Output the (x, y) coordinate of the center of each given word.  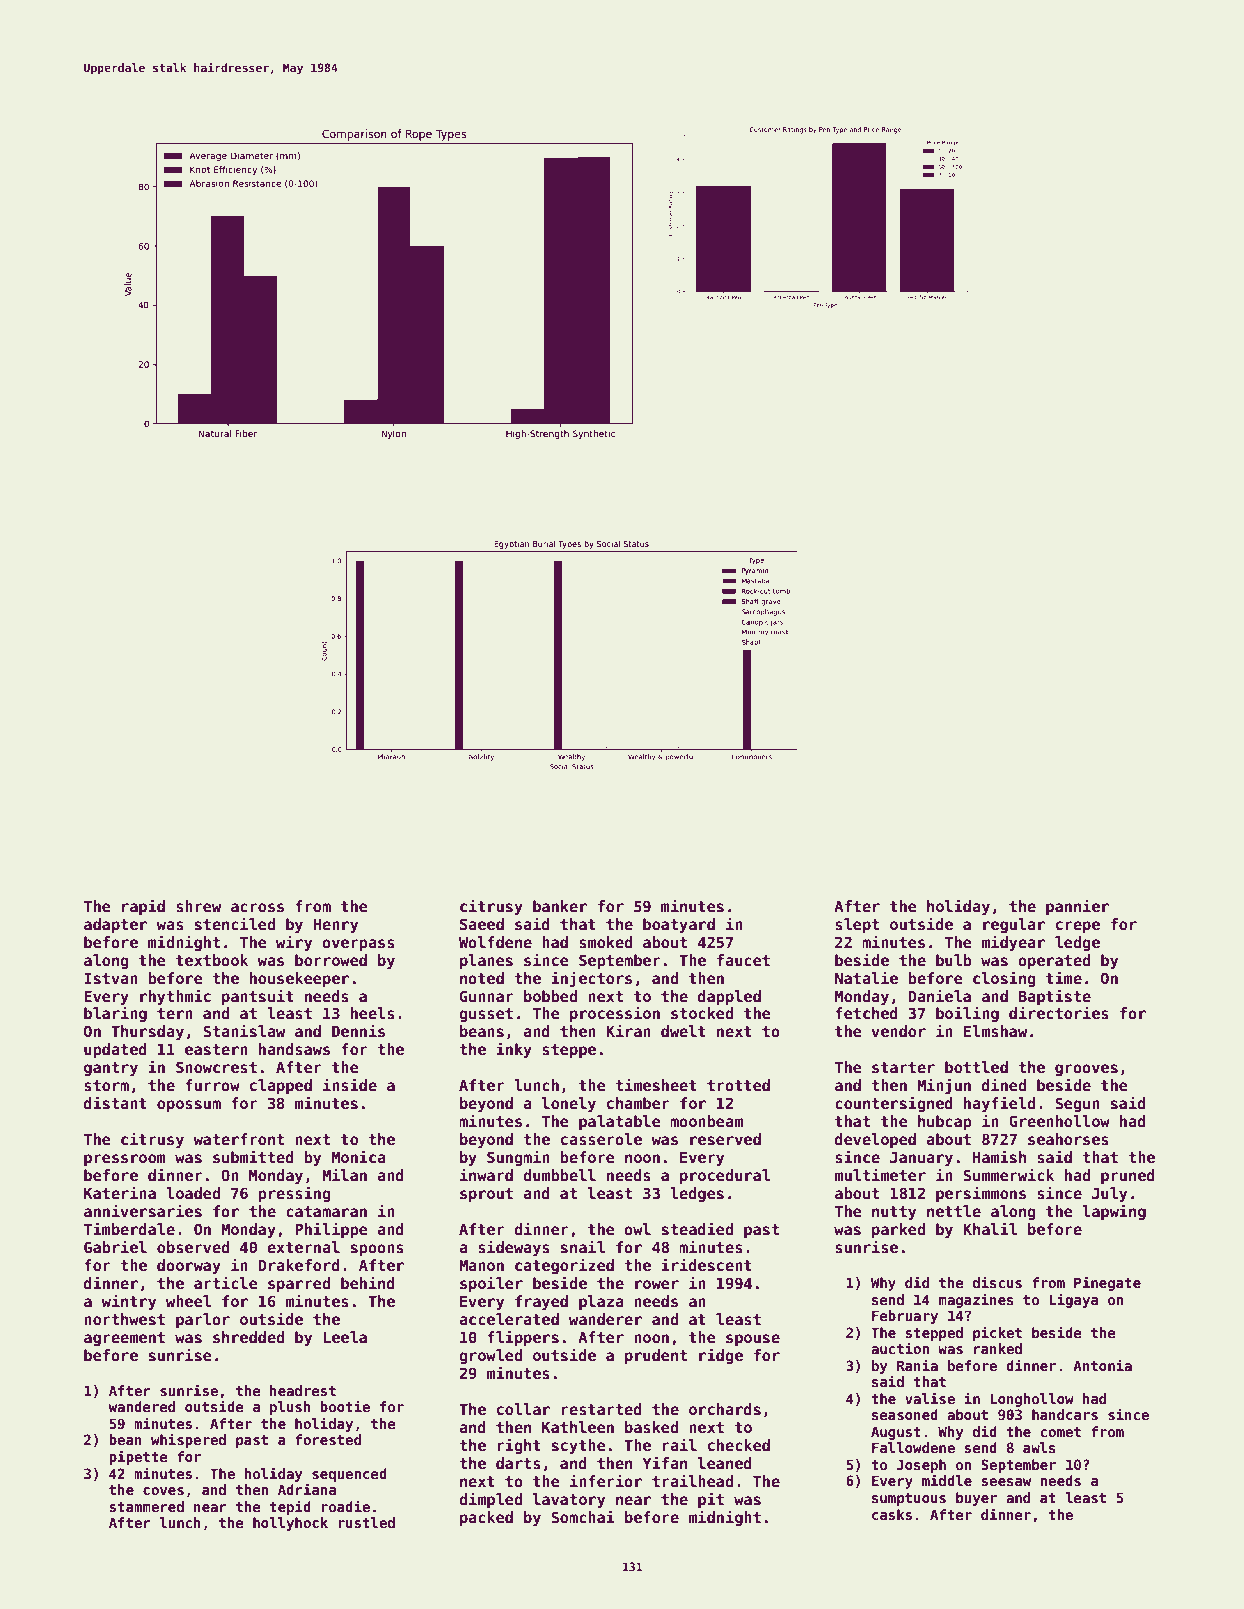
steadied (697, 1228)
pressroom (125, 1160)
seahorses (1068, 1139)
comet (1061, 1432)
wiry (294, 943)
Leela (345, 1337)
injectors (591, 979)
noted (482, 978)
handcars (1065, 1414)
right (519, 1446)
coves (163, 1491)
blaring (115, 1014)
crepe (1078, 927)
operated (1054, 961)
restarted (602, 1409)
